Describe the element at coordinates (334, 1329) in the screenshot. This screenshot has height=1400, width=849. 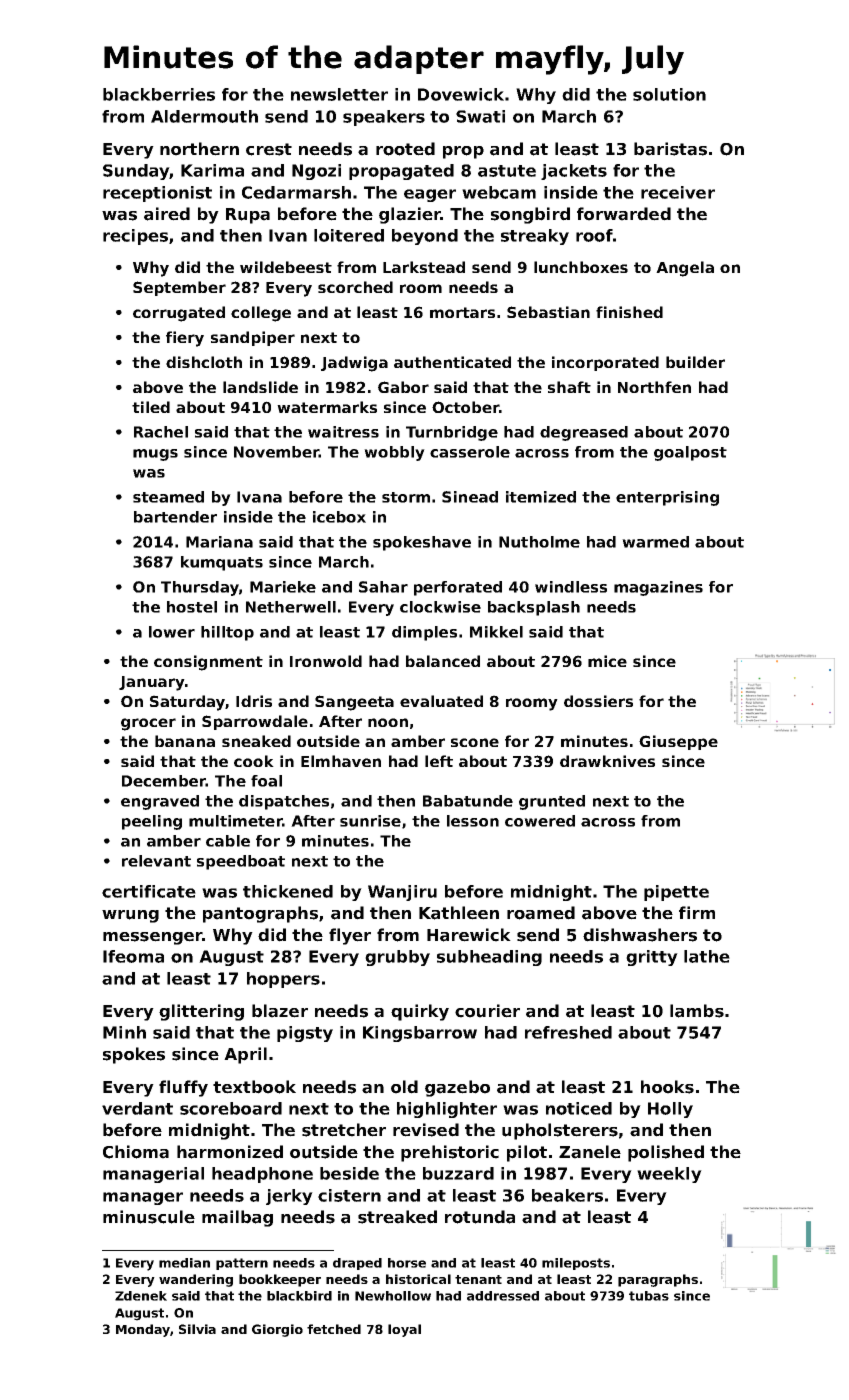
I see `fetched` at that location.
